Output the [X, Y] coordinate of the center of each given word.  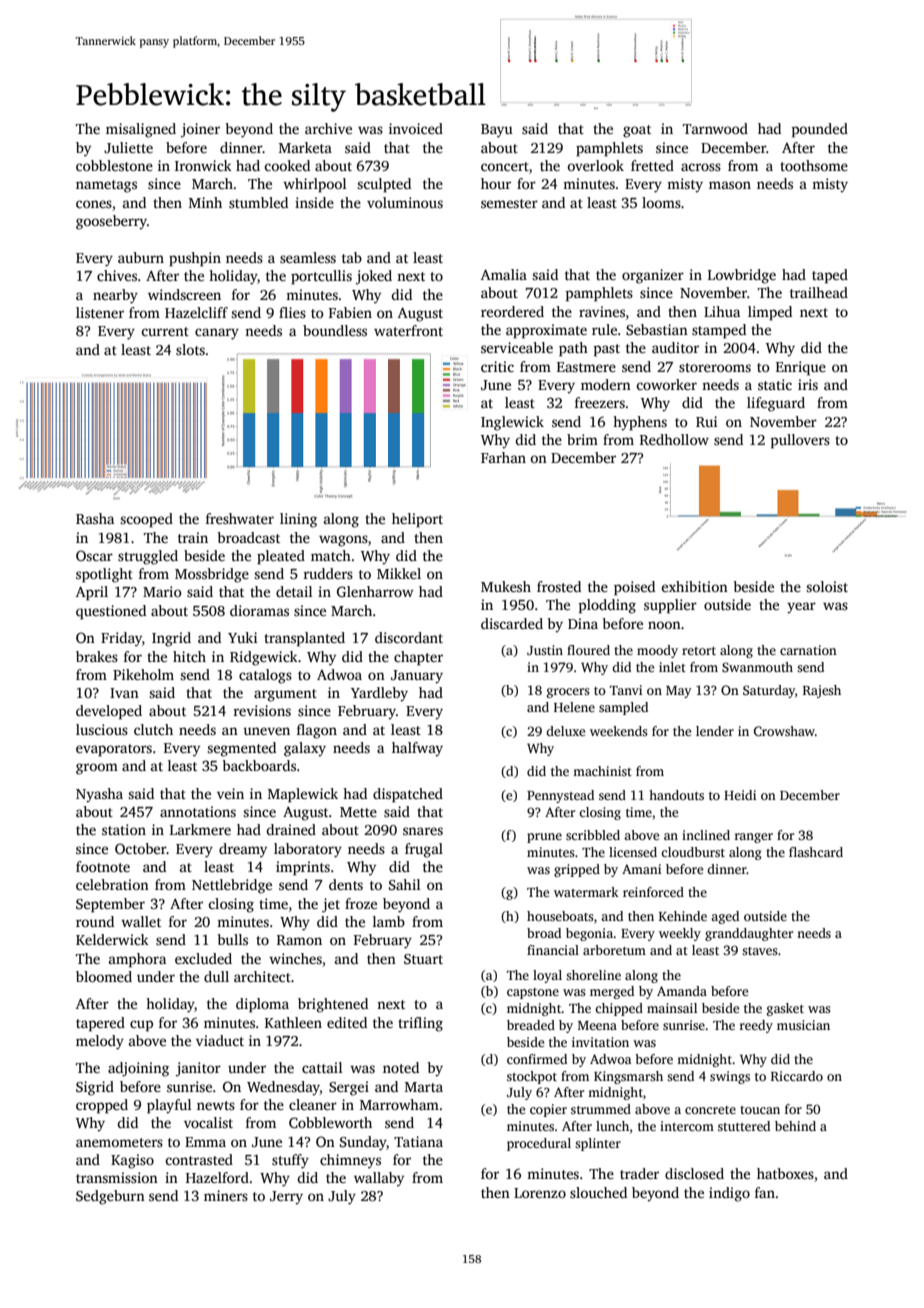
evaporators [114, 750]
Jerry [286, 1198]
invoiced [416, 128]
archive [328, 128]
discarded [512, 623]
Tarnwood [715, 128]
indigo [729, 1194]
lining [298, 520]
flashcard [816, 852]
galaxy [305, 749]
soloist [827, 586]
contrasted [199, 1159]
